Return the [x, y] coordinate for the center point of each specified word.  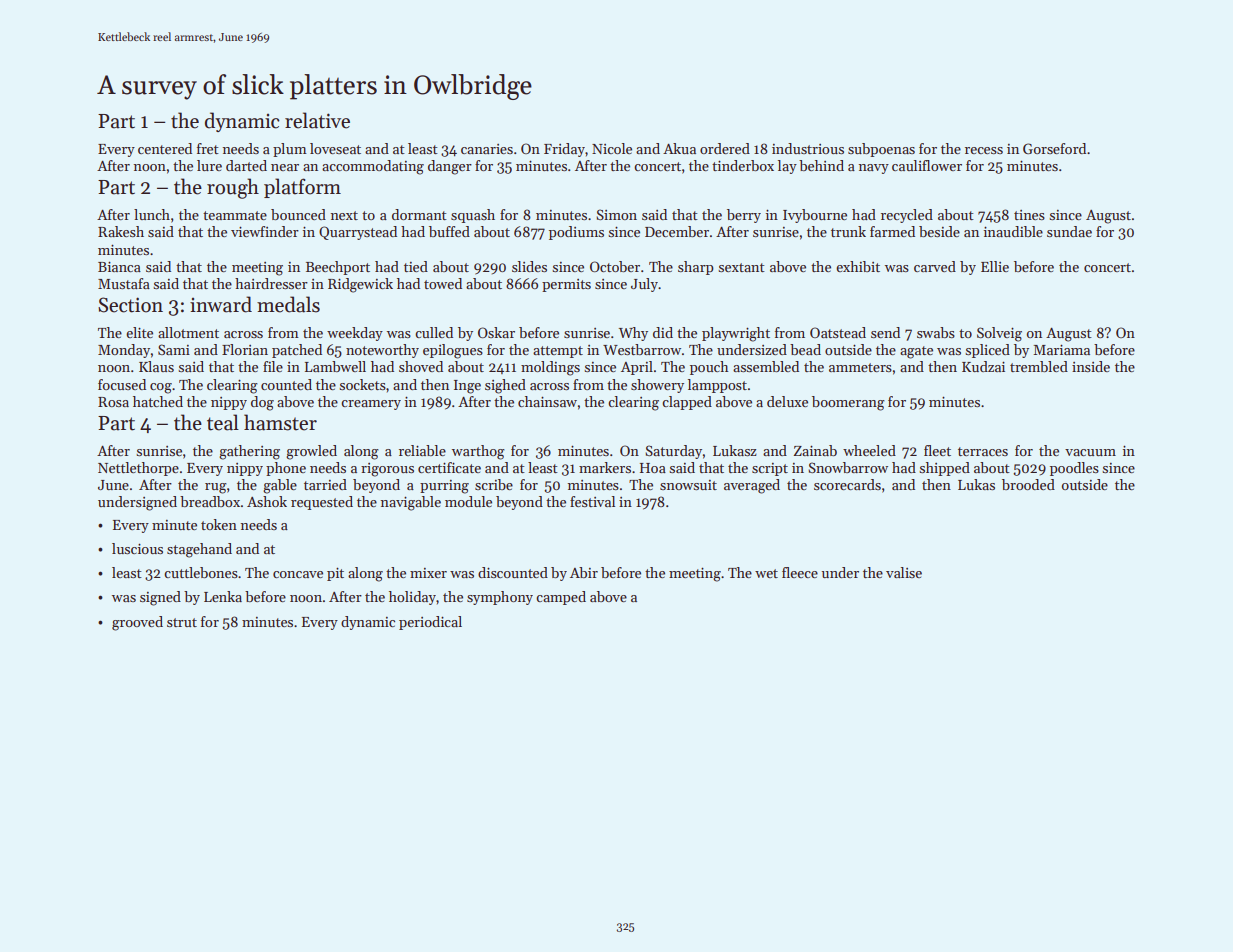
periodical [430, 623]
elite [139, 332]
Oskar [496, 332]
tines [1029, 215]
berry [744, 216]
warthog [478, 452]
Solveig [999, 334]
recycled [907, 216]
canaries [487, 149]
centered [165, 148]
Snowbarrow [848, 467]
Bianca [119, 266]
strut [182, 622]
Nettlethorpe [138, 469]
